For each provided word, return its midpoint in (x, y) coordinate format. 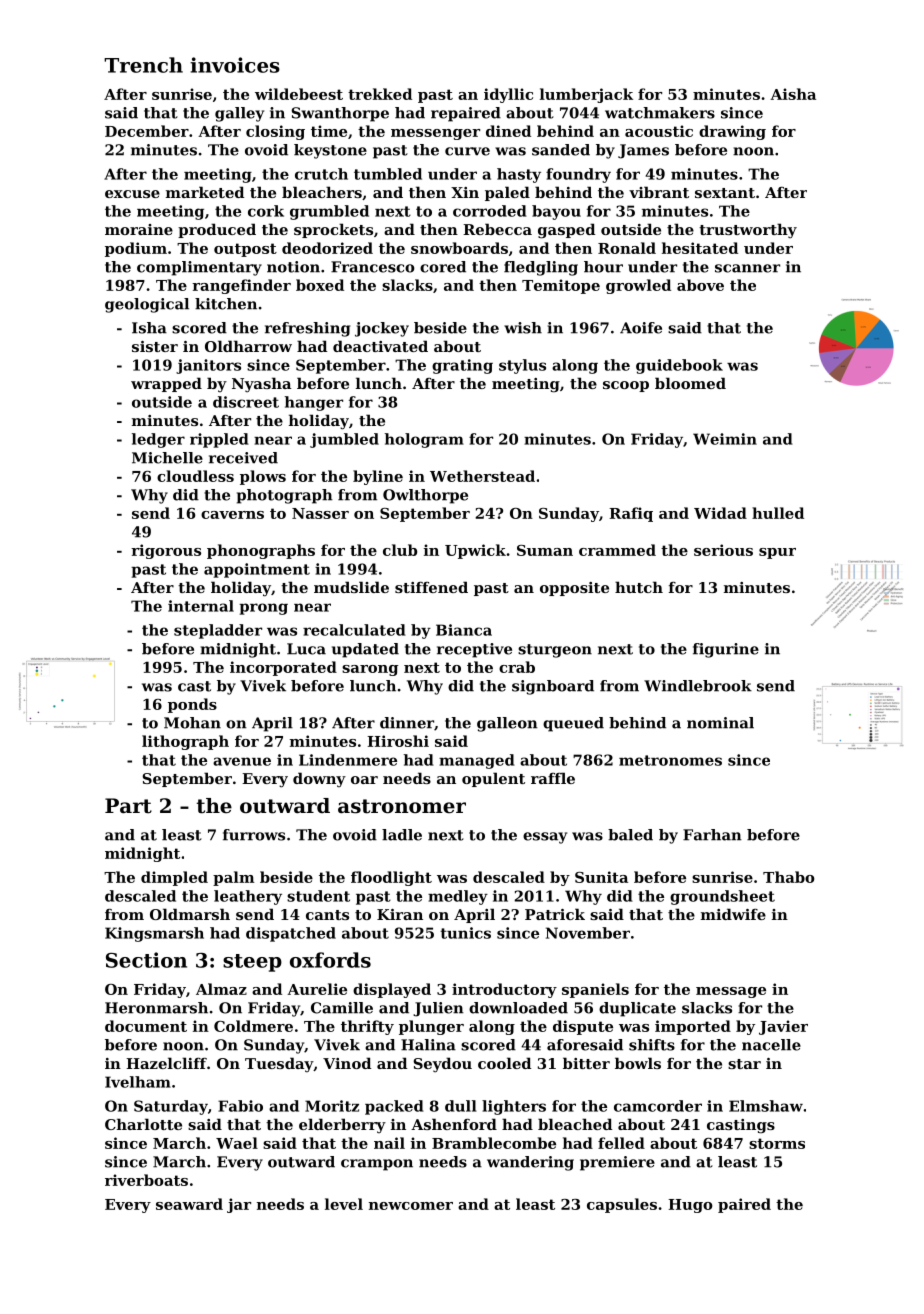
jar (239, 1205)
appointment (257, 570)
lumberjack (586, 95)
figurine (726, 650)
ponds (192, 705)
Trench (143, 65)
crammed (617, 550)
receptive (474, 650)
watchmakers (660, 113)
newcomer (411, 1206)
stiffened (431, 587)
